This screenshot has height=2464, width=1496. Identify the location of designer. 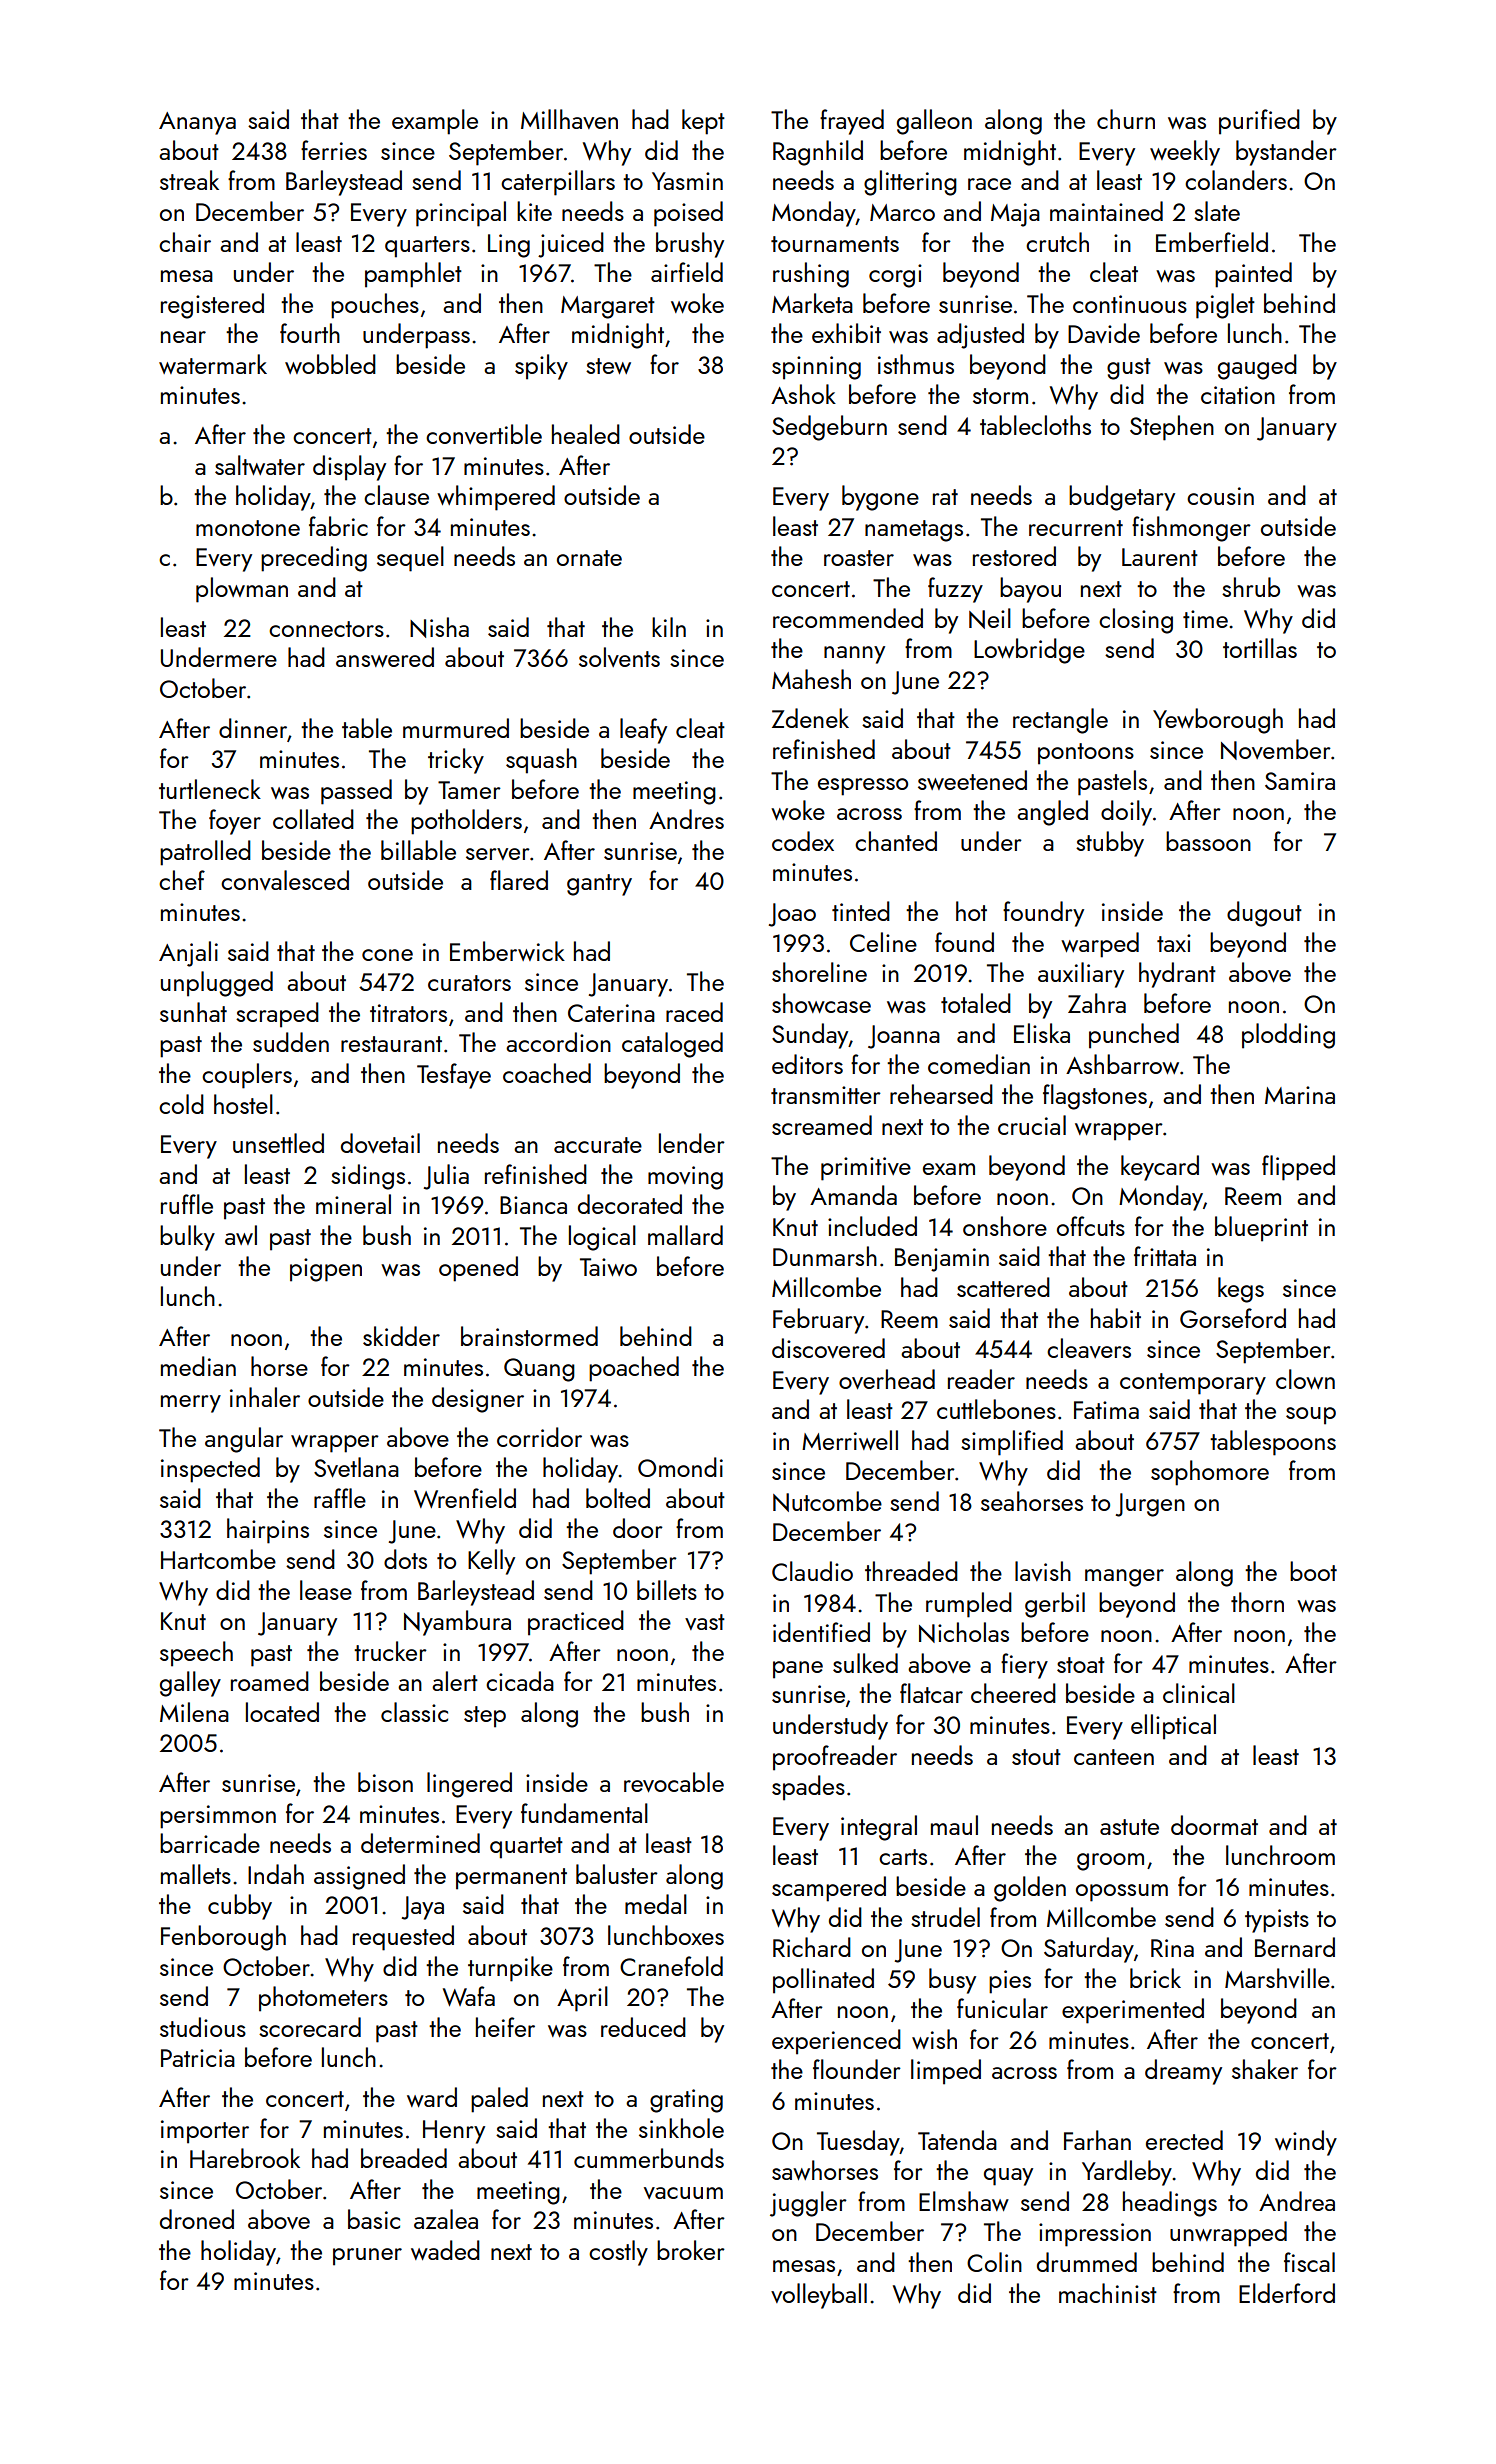
(478, 1400).
